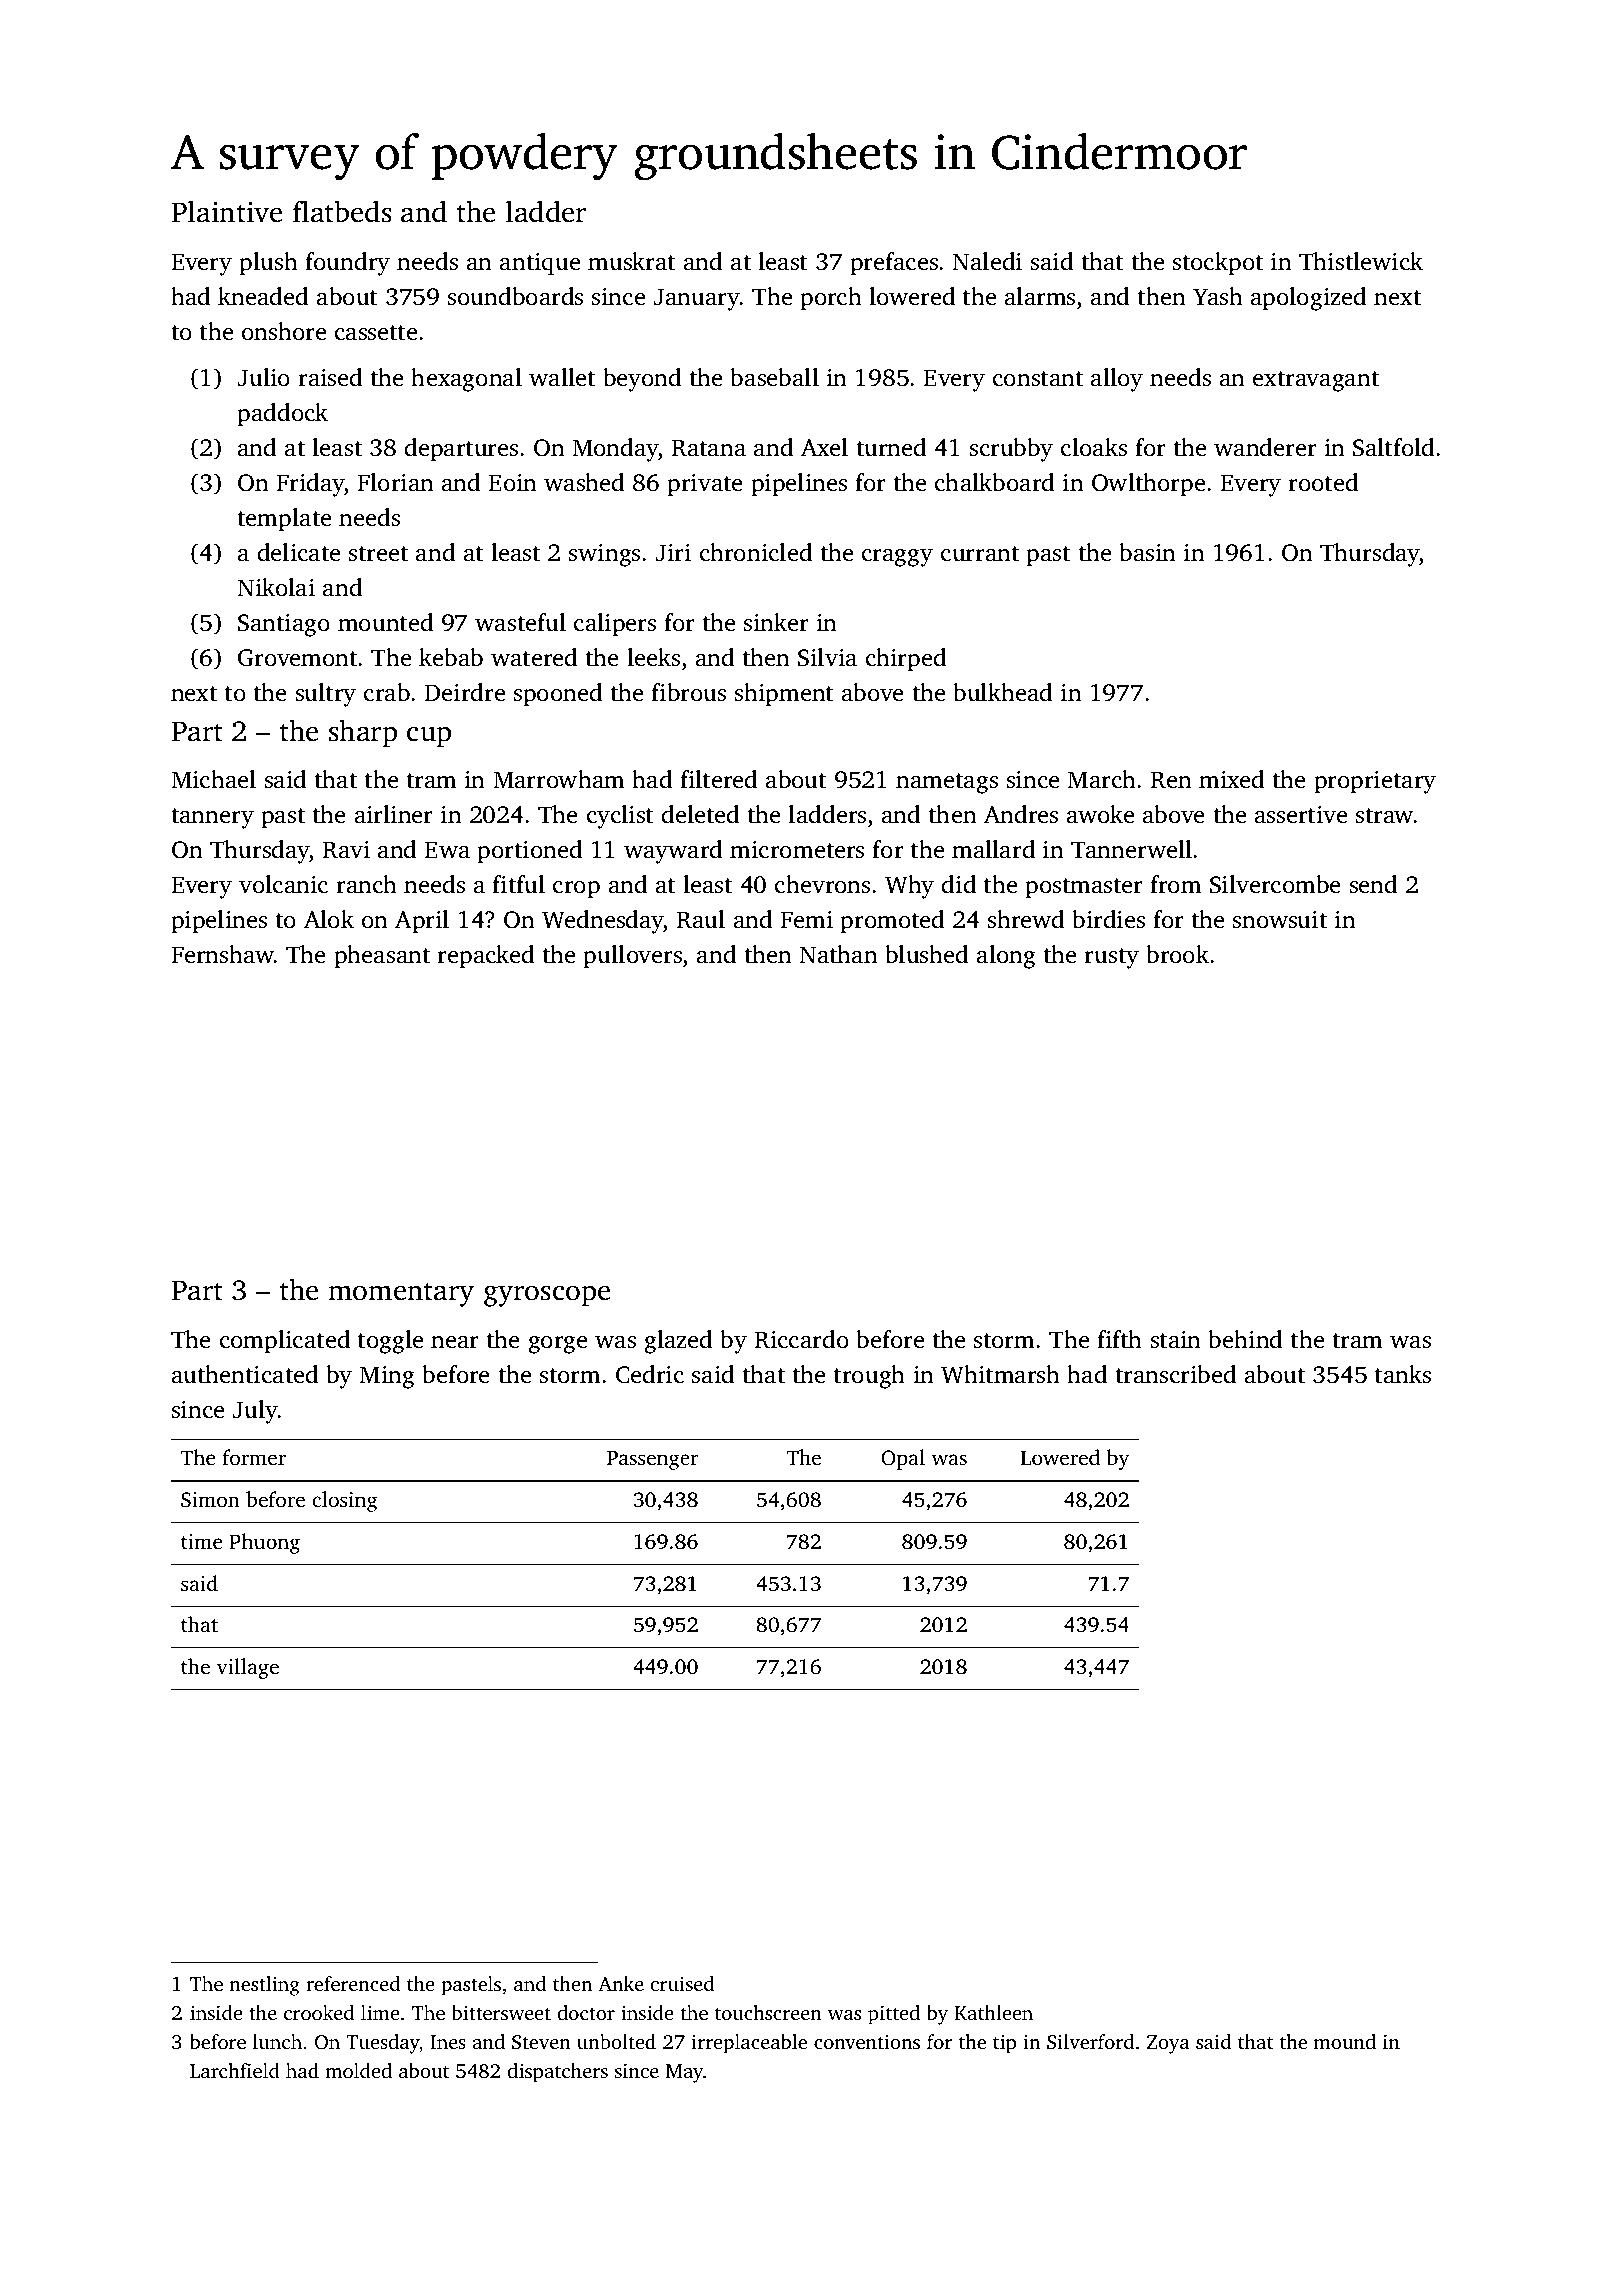  I want to click on village, so click(248, 1668).
